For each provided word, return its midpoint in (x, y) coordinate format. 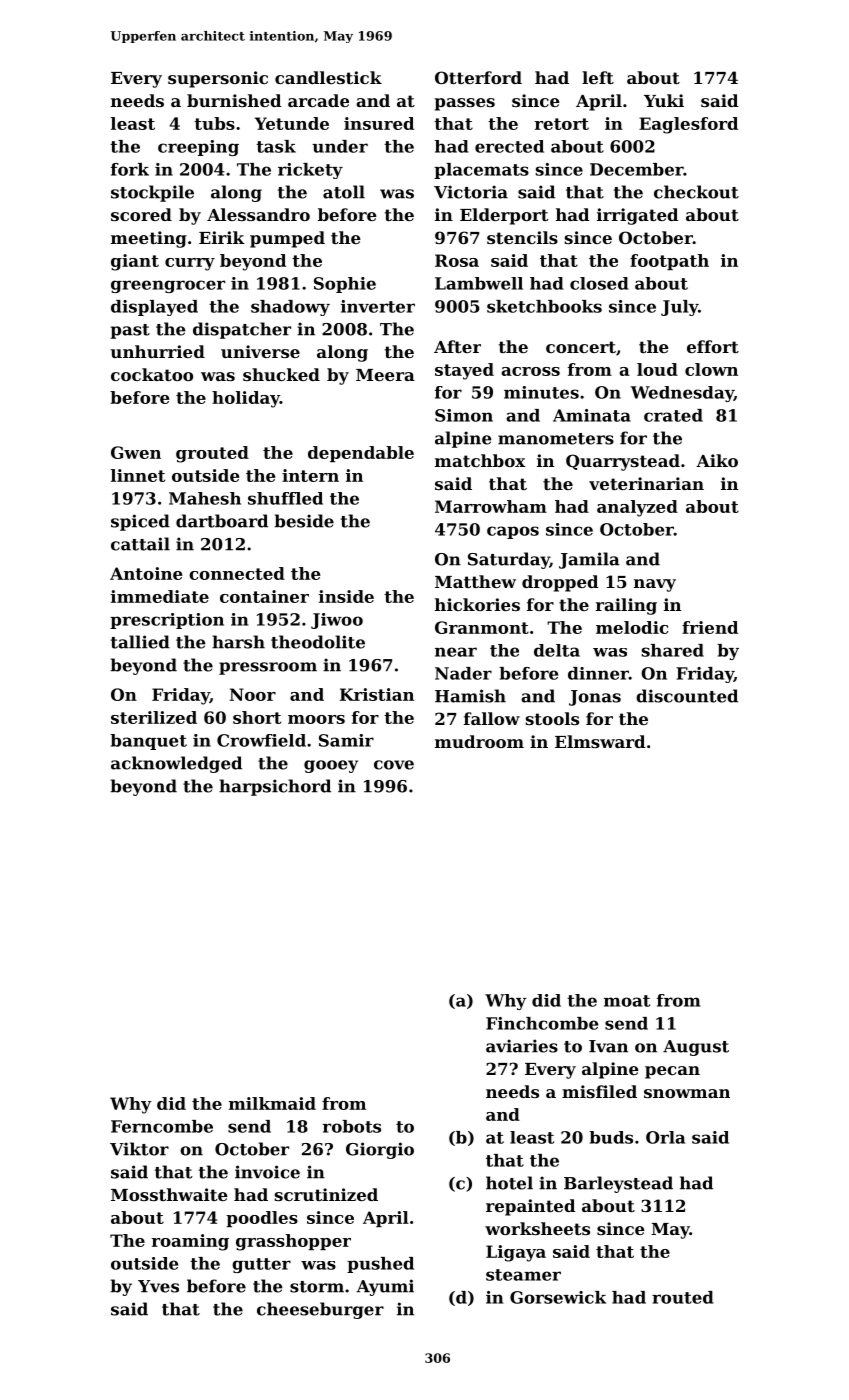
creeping (198, 148)
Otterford (478, 77)
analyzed (637, 508)
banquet (148, 742)
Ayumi (385, 1287)
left (598, 77)
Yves (158, 1286)
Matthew (475, 581)
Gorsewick (558, 1297)
